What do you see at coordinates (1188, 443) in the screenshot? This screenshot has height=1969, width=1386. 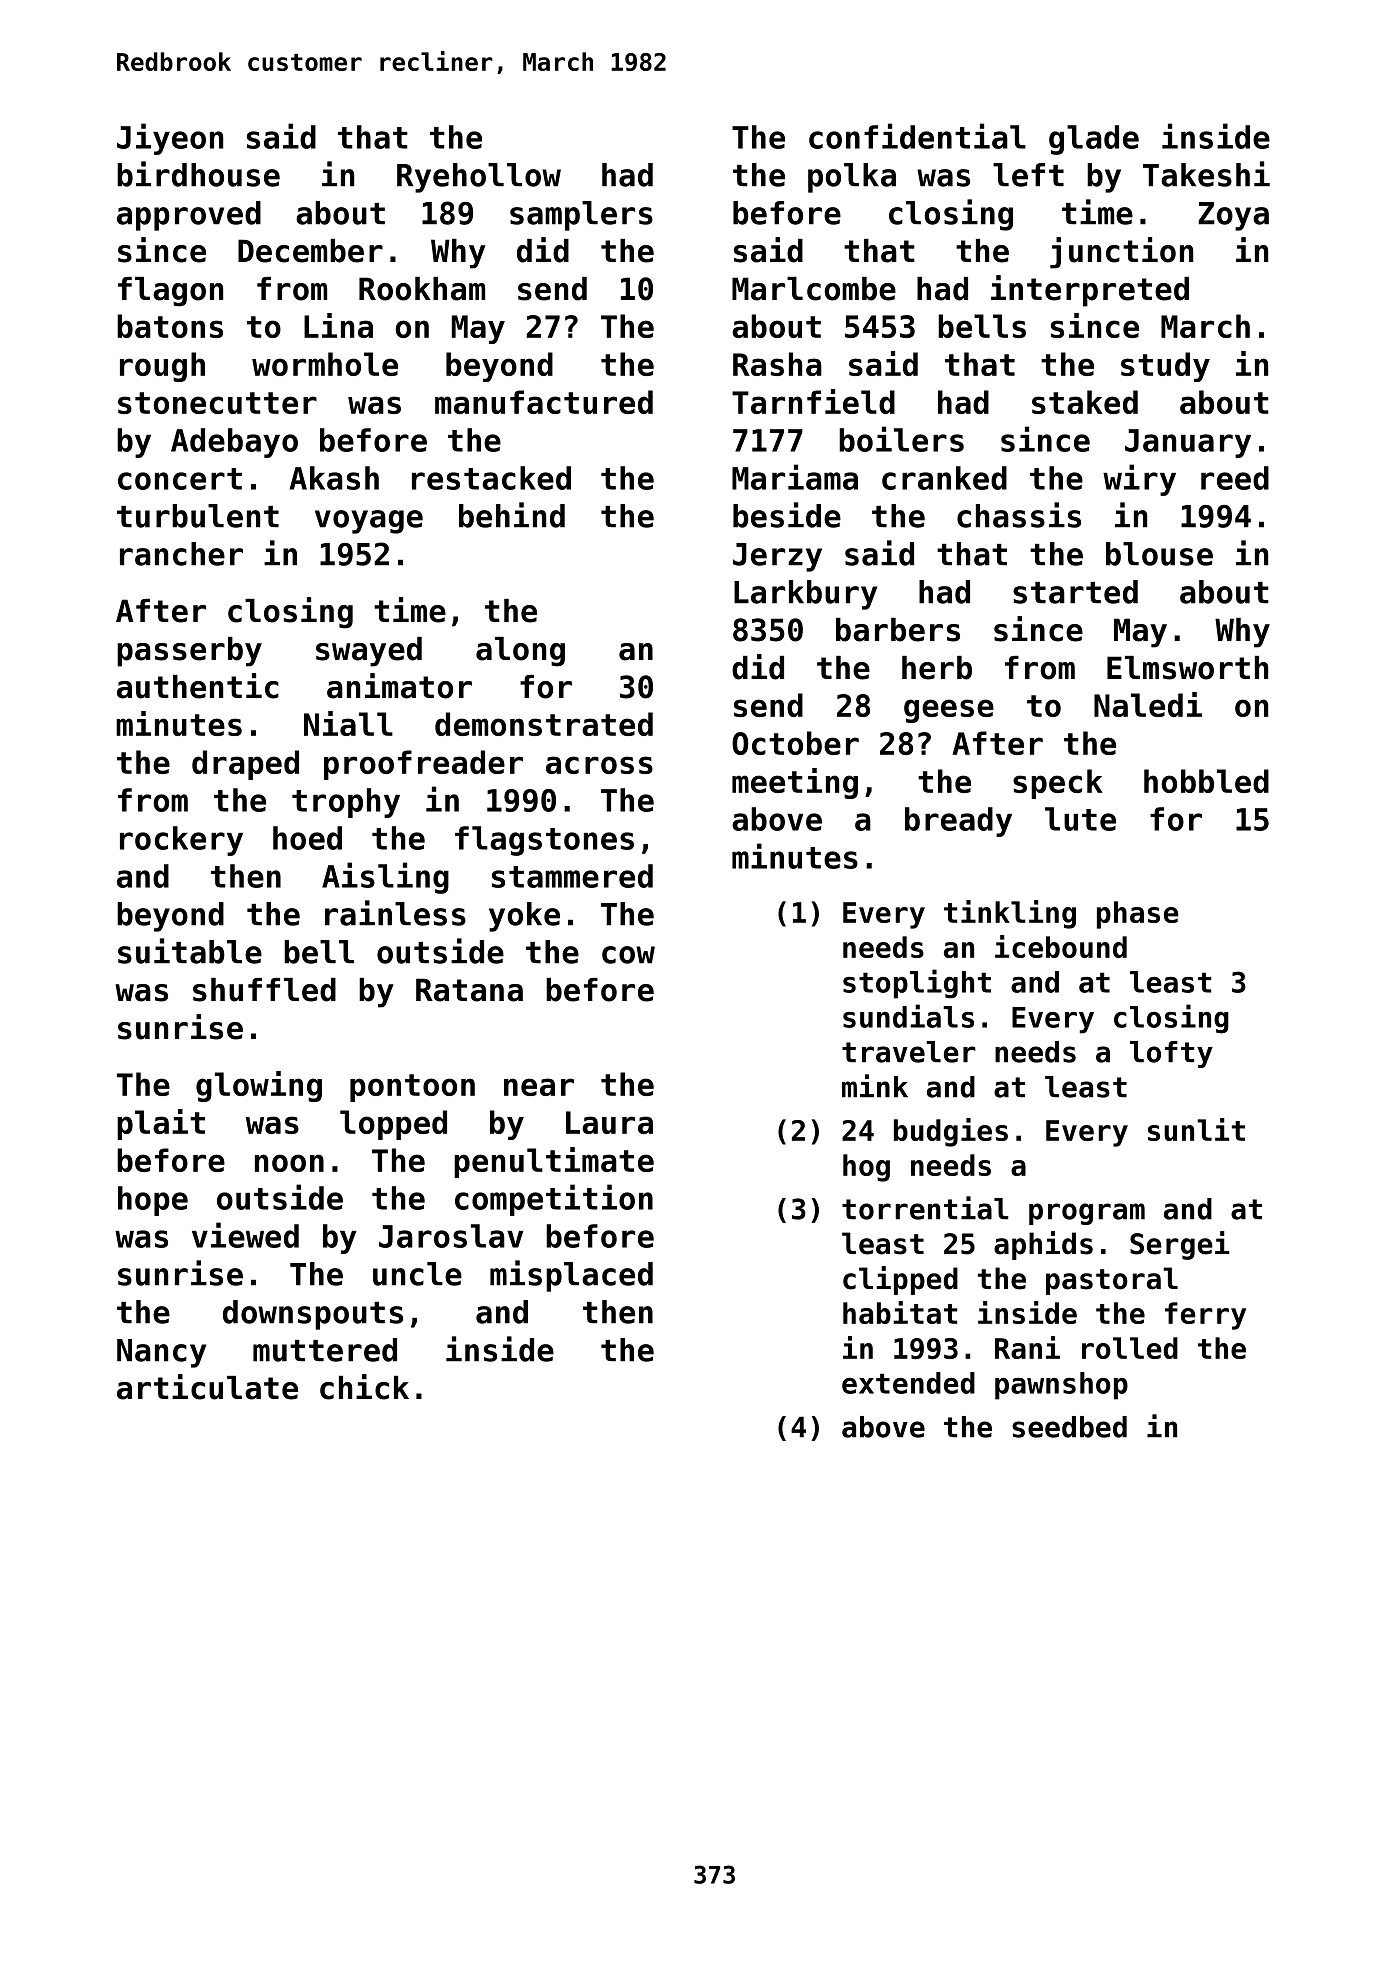 I see `January` at bounding box center [1188, 443].
